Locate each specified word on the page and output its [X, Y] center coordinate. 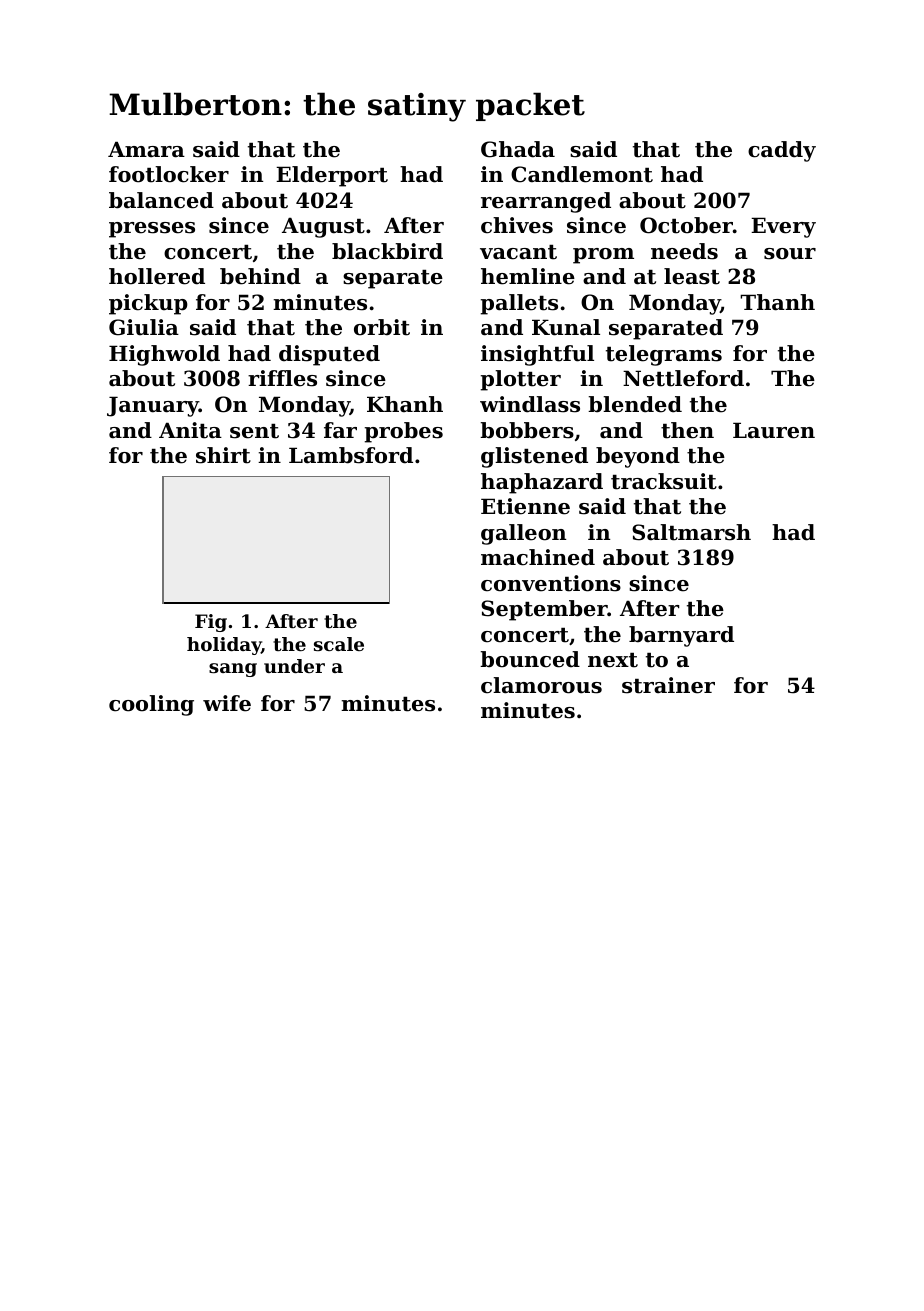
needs [684, 251]
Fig [211, 623]
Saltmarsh [691, 532]
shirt [223, 455]
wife [227, 703]
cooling [151, 705]
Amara [146, 149]
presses [152, 230]
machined [538, 557]
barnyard [681, 636]
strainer [668, 685]
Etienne [525, 506]
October [686, 225]
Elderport [332, 176]
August [323, 227]
